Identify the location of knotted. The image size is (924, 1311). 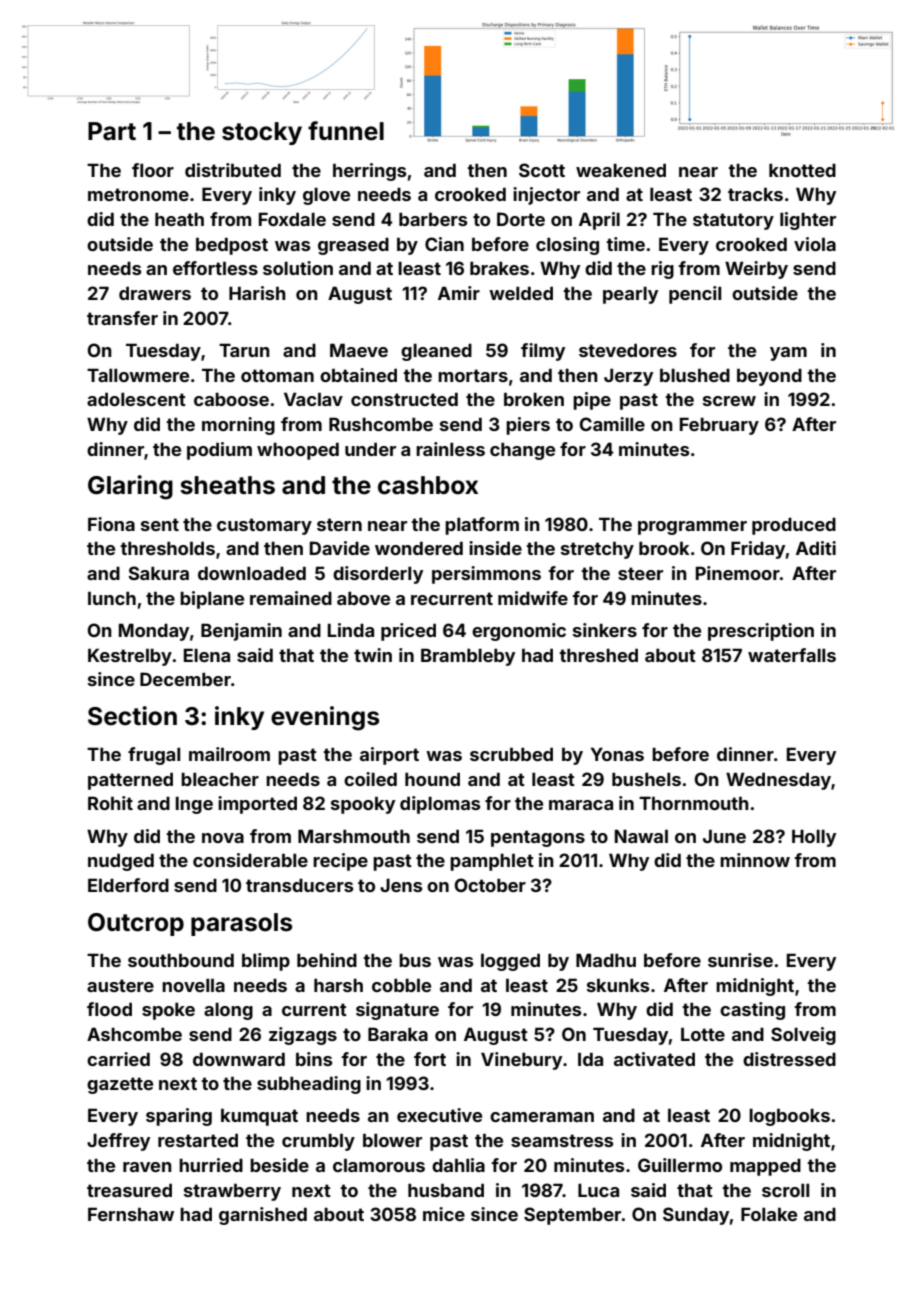
(802, 170).
